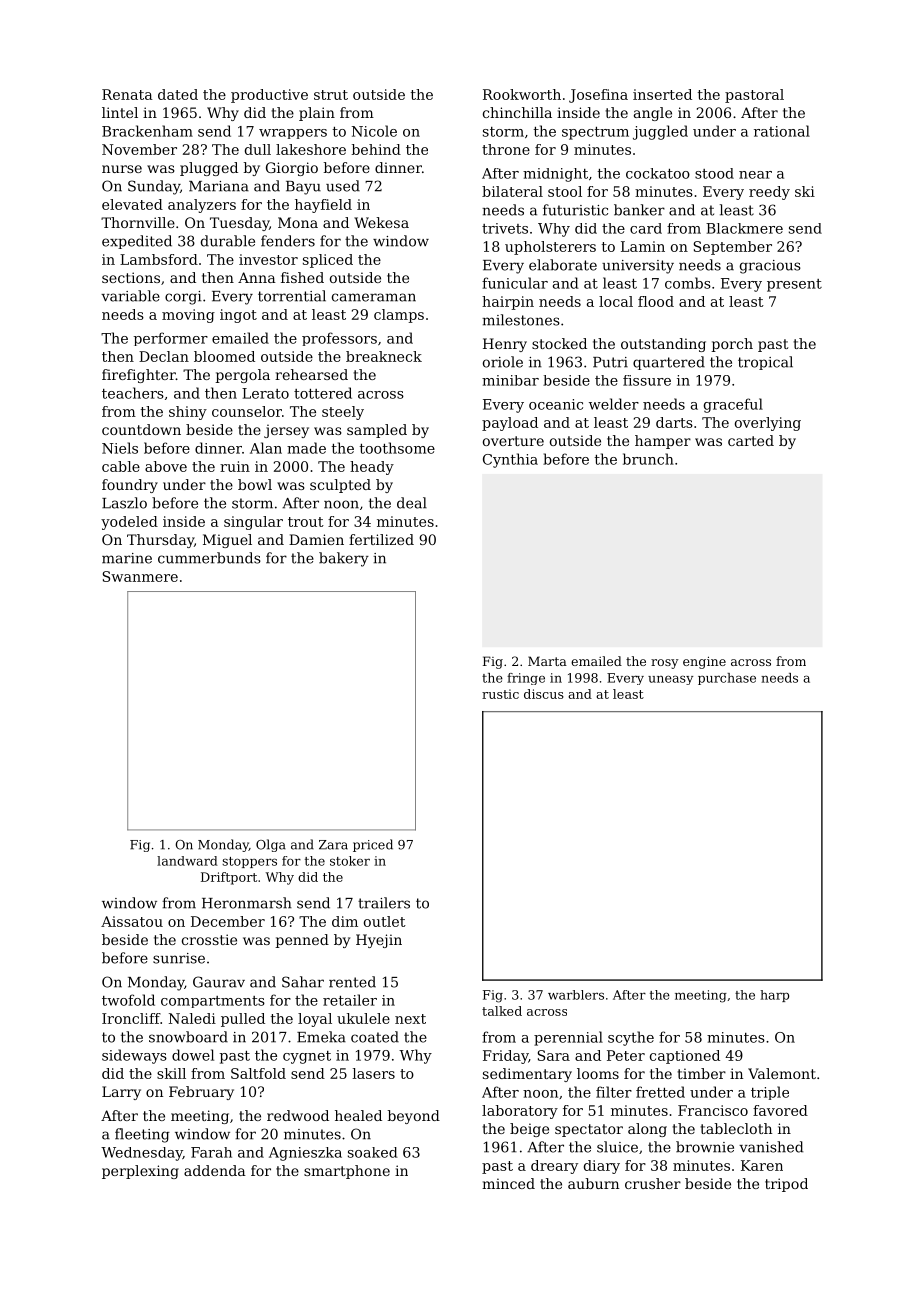 The height and width of the screenshot is (1311, 924). Describe the element at coordinates (127, 94) in the screenshot. I see `Renata` at that location.
